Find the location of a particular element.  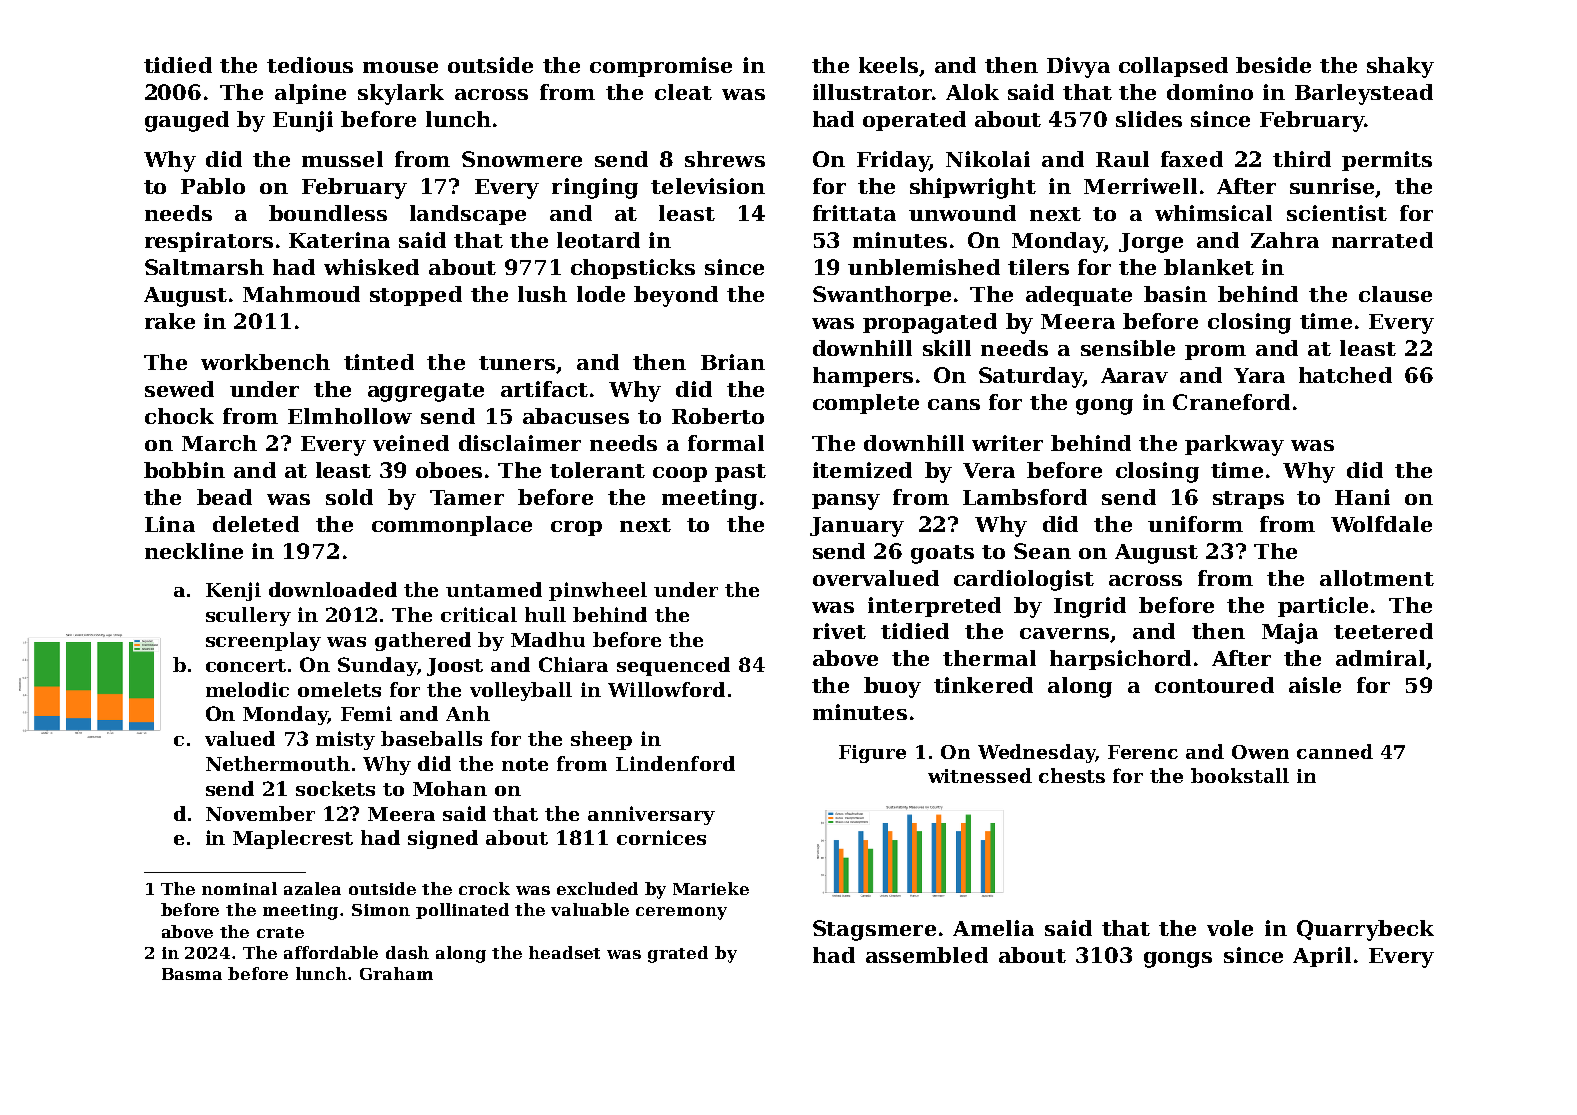

assembled is located at coordinates (927, 955).
